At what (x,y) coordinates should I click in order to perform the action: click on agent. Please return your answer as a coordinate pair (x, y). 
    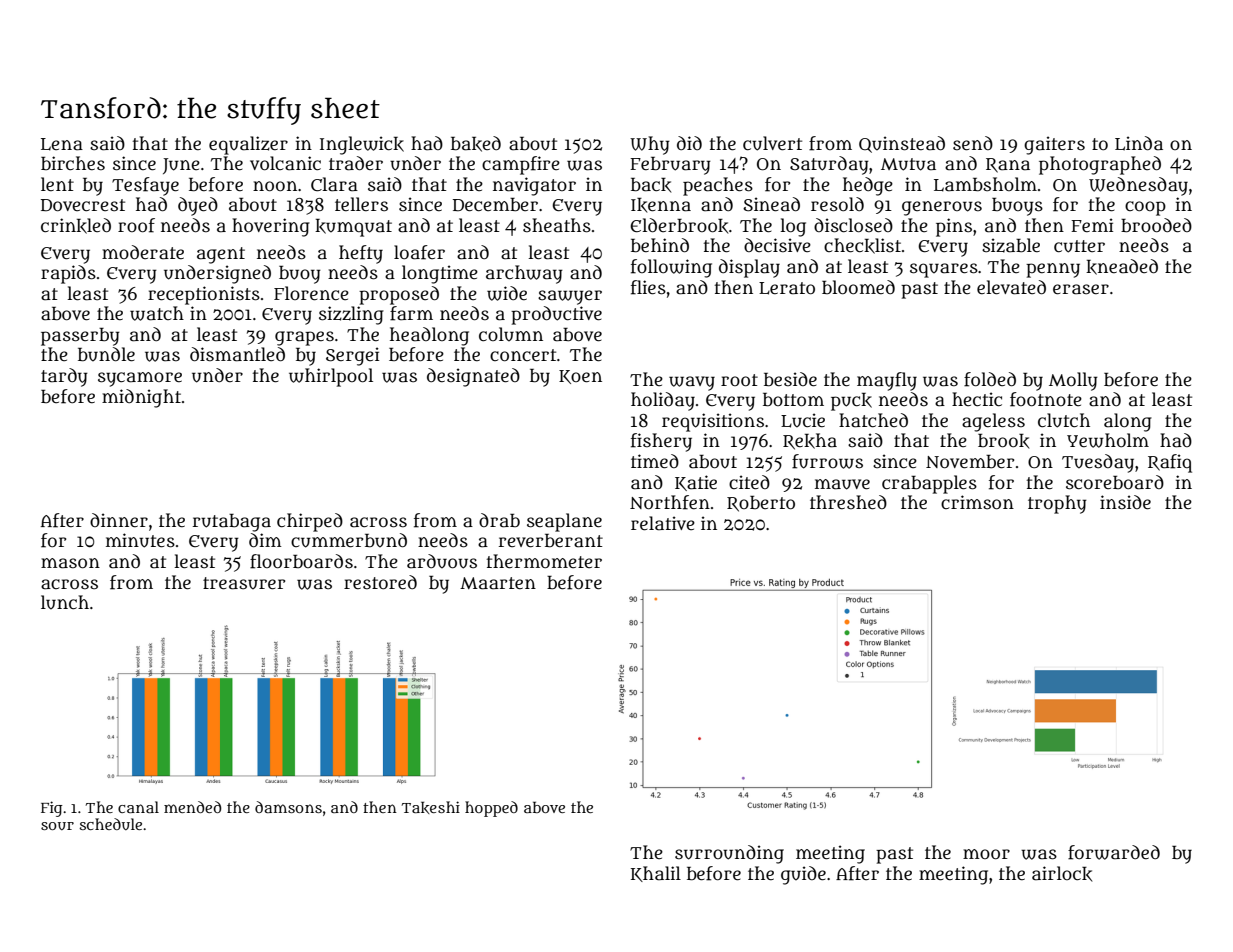
    Looking at the image, I should click on (221, 255).
